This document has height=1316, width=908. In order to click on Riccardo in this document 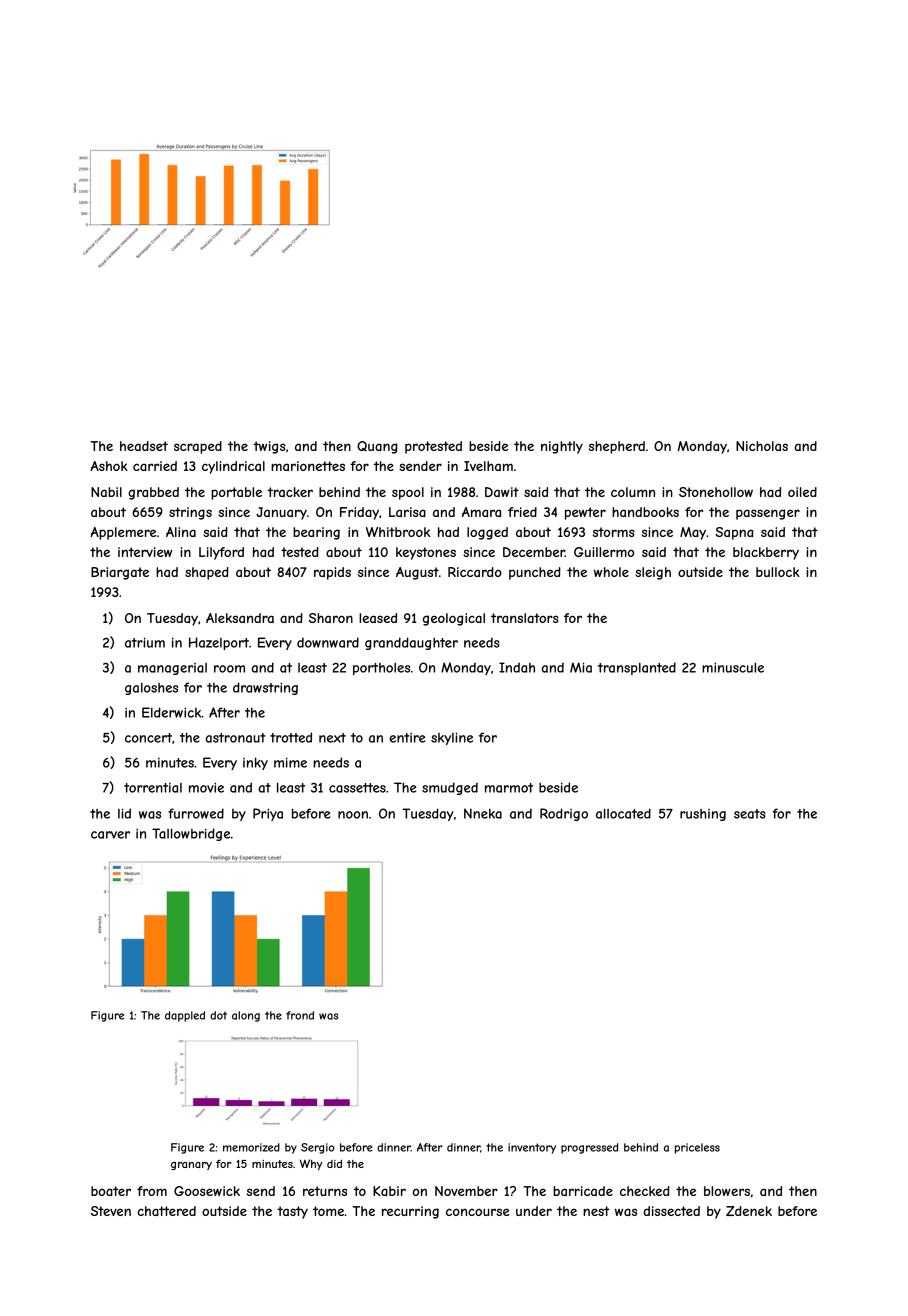, I will do `click(475, 572)`.
